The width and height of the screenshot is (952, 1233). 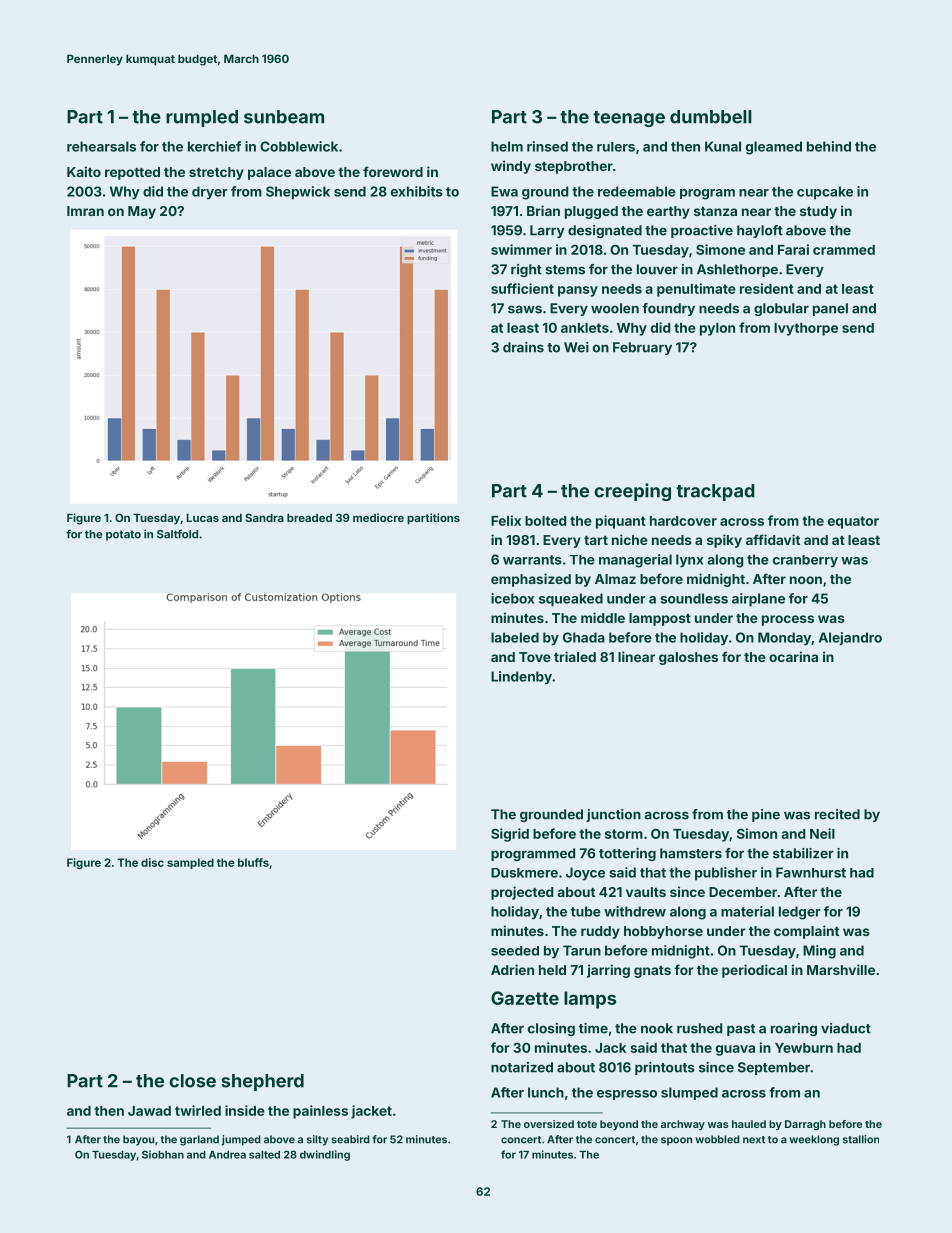 What do you see at coordinates (325, 1155) in the screenshot?
I see `dwindling` at bounding box center [325, 1155].
